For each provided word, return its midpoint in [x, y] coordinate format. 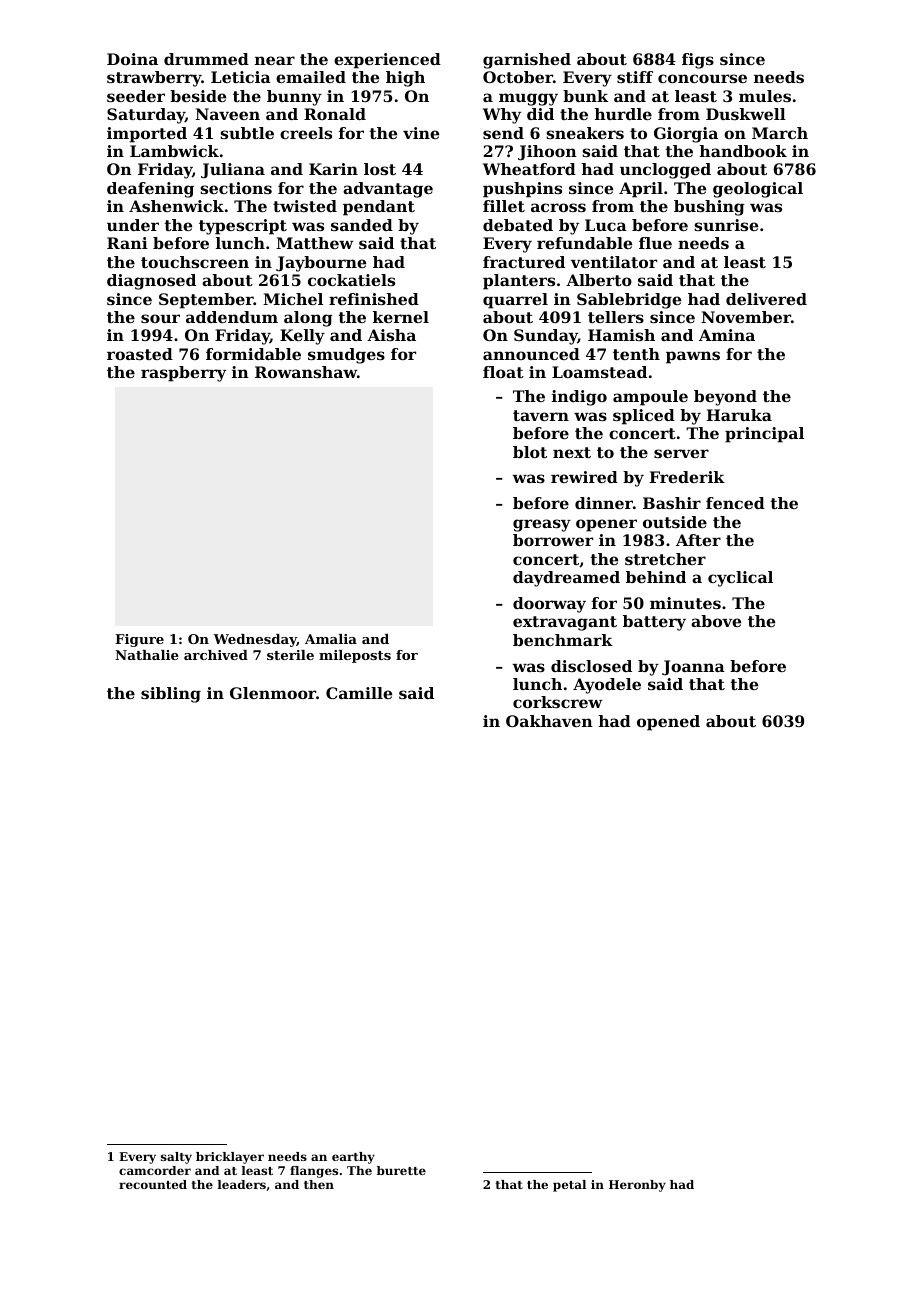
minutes [685, 603]
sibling [171, 695]
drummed [206, 59]
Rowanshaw [306, 372]
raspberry [183, 374]
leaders [242, 1184]
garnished [527, 61]
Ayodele [607, 686]
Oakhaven [549, 721]
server [681, 453]
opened [668, 723]
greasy [542, 525]
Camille [359, 693]
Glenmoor [273, 693]
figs [698, 61]
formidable [253, 354]
